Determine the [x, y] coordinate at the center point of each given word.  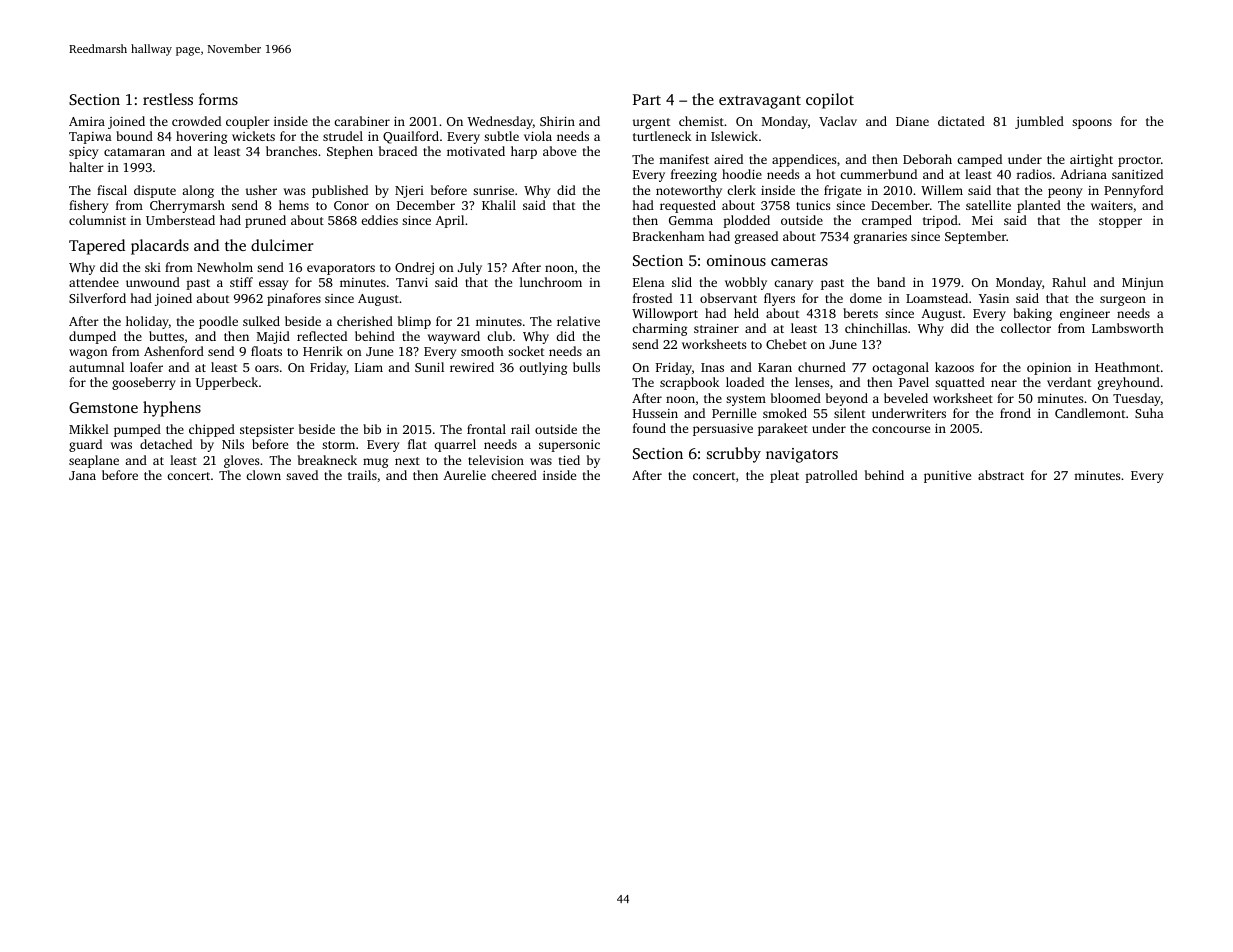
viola [538, 136]
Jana [82, 475]
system [746, 400]
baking [1032, 314]
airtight [1091, 160]
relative [578, 321]
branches [291, 151]
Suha [1149, 413]
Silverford [97, 298]
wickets [253, 136]
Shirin [557, 121]
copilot [830, 101]
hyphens [172, 409]
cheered [514, 475]
